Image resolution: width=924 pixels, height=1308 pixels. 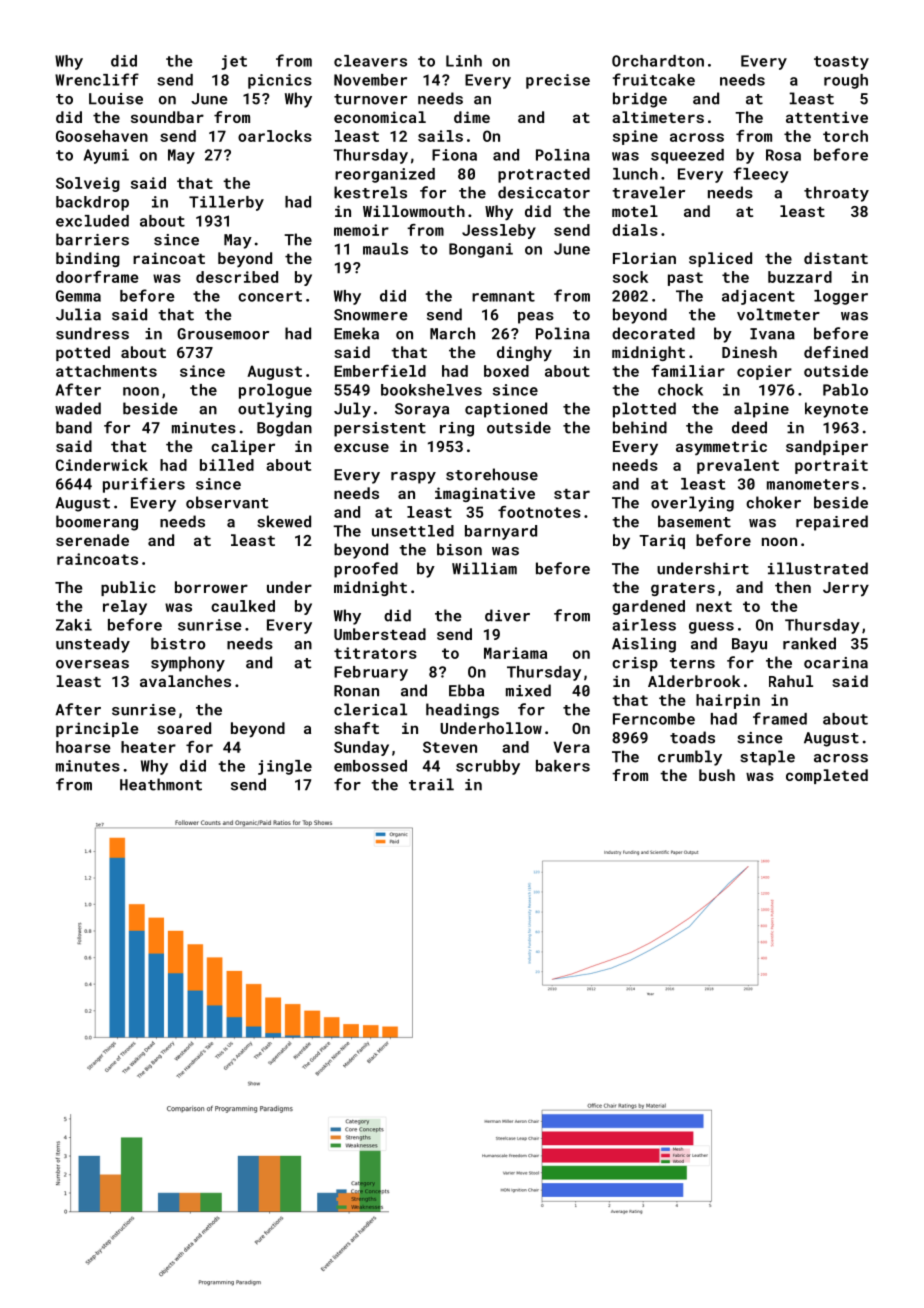 What do you see at coordinates (356, 333) in the image?
I see `Emeka` at bounding box center [356, 333].
